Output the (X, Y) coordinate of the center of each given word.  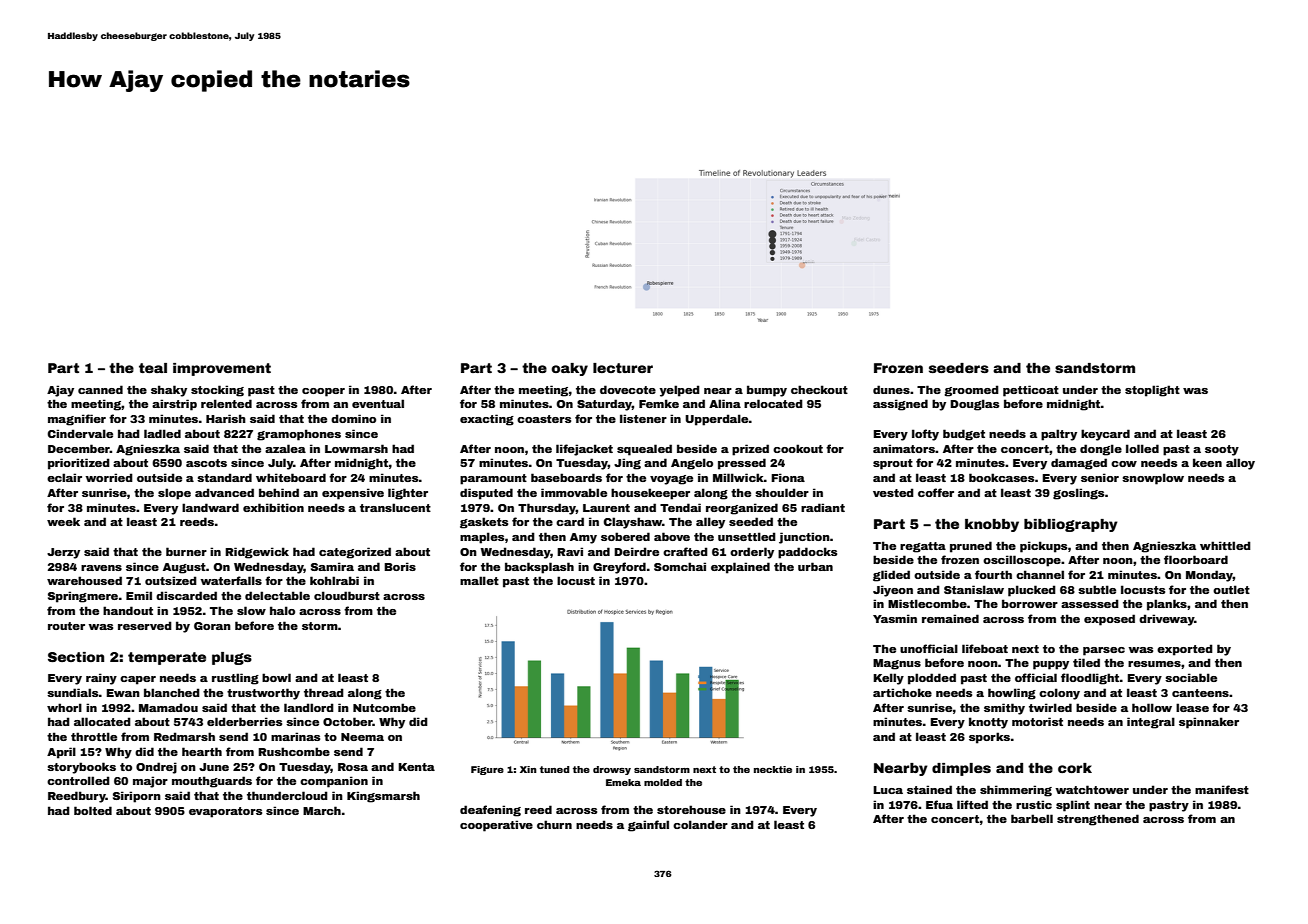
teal (153, 368)
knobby (992, 525)
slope (174, 494)
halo (282, 610)
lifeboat (985, 648)
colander (700, 824)
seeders (959, 368)
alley (710, 523)
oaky (570, 369)
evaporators (225, 812)
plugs (232, 658)
